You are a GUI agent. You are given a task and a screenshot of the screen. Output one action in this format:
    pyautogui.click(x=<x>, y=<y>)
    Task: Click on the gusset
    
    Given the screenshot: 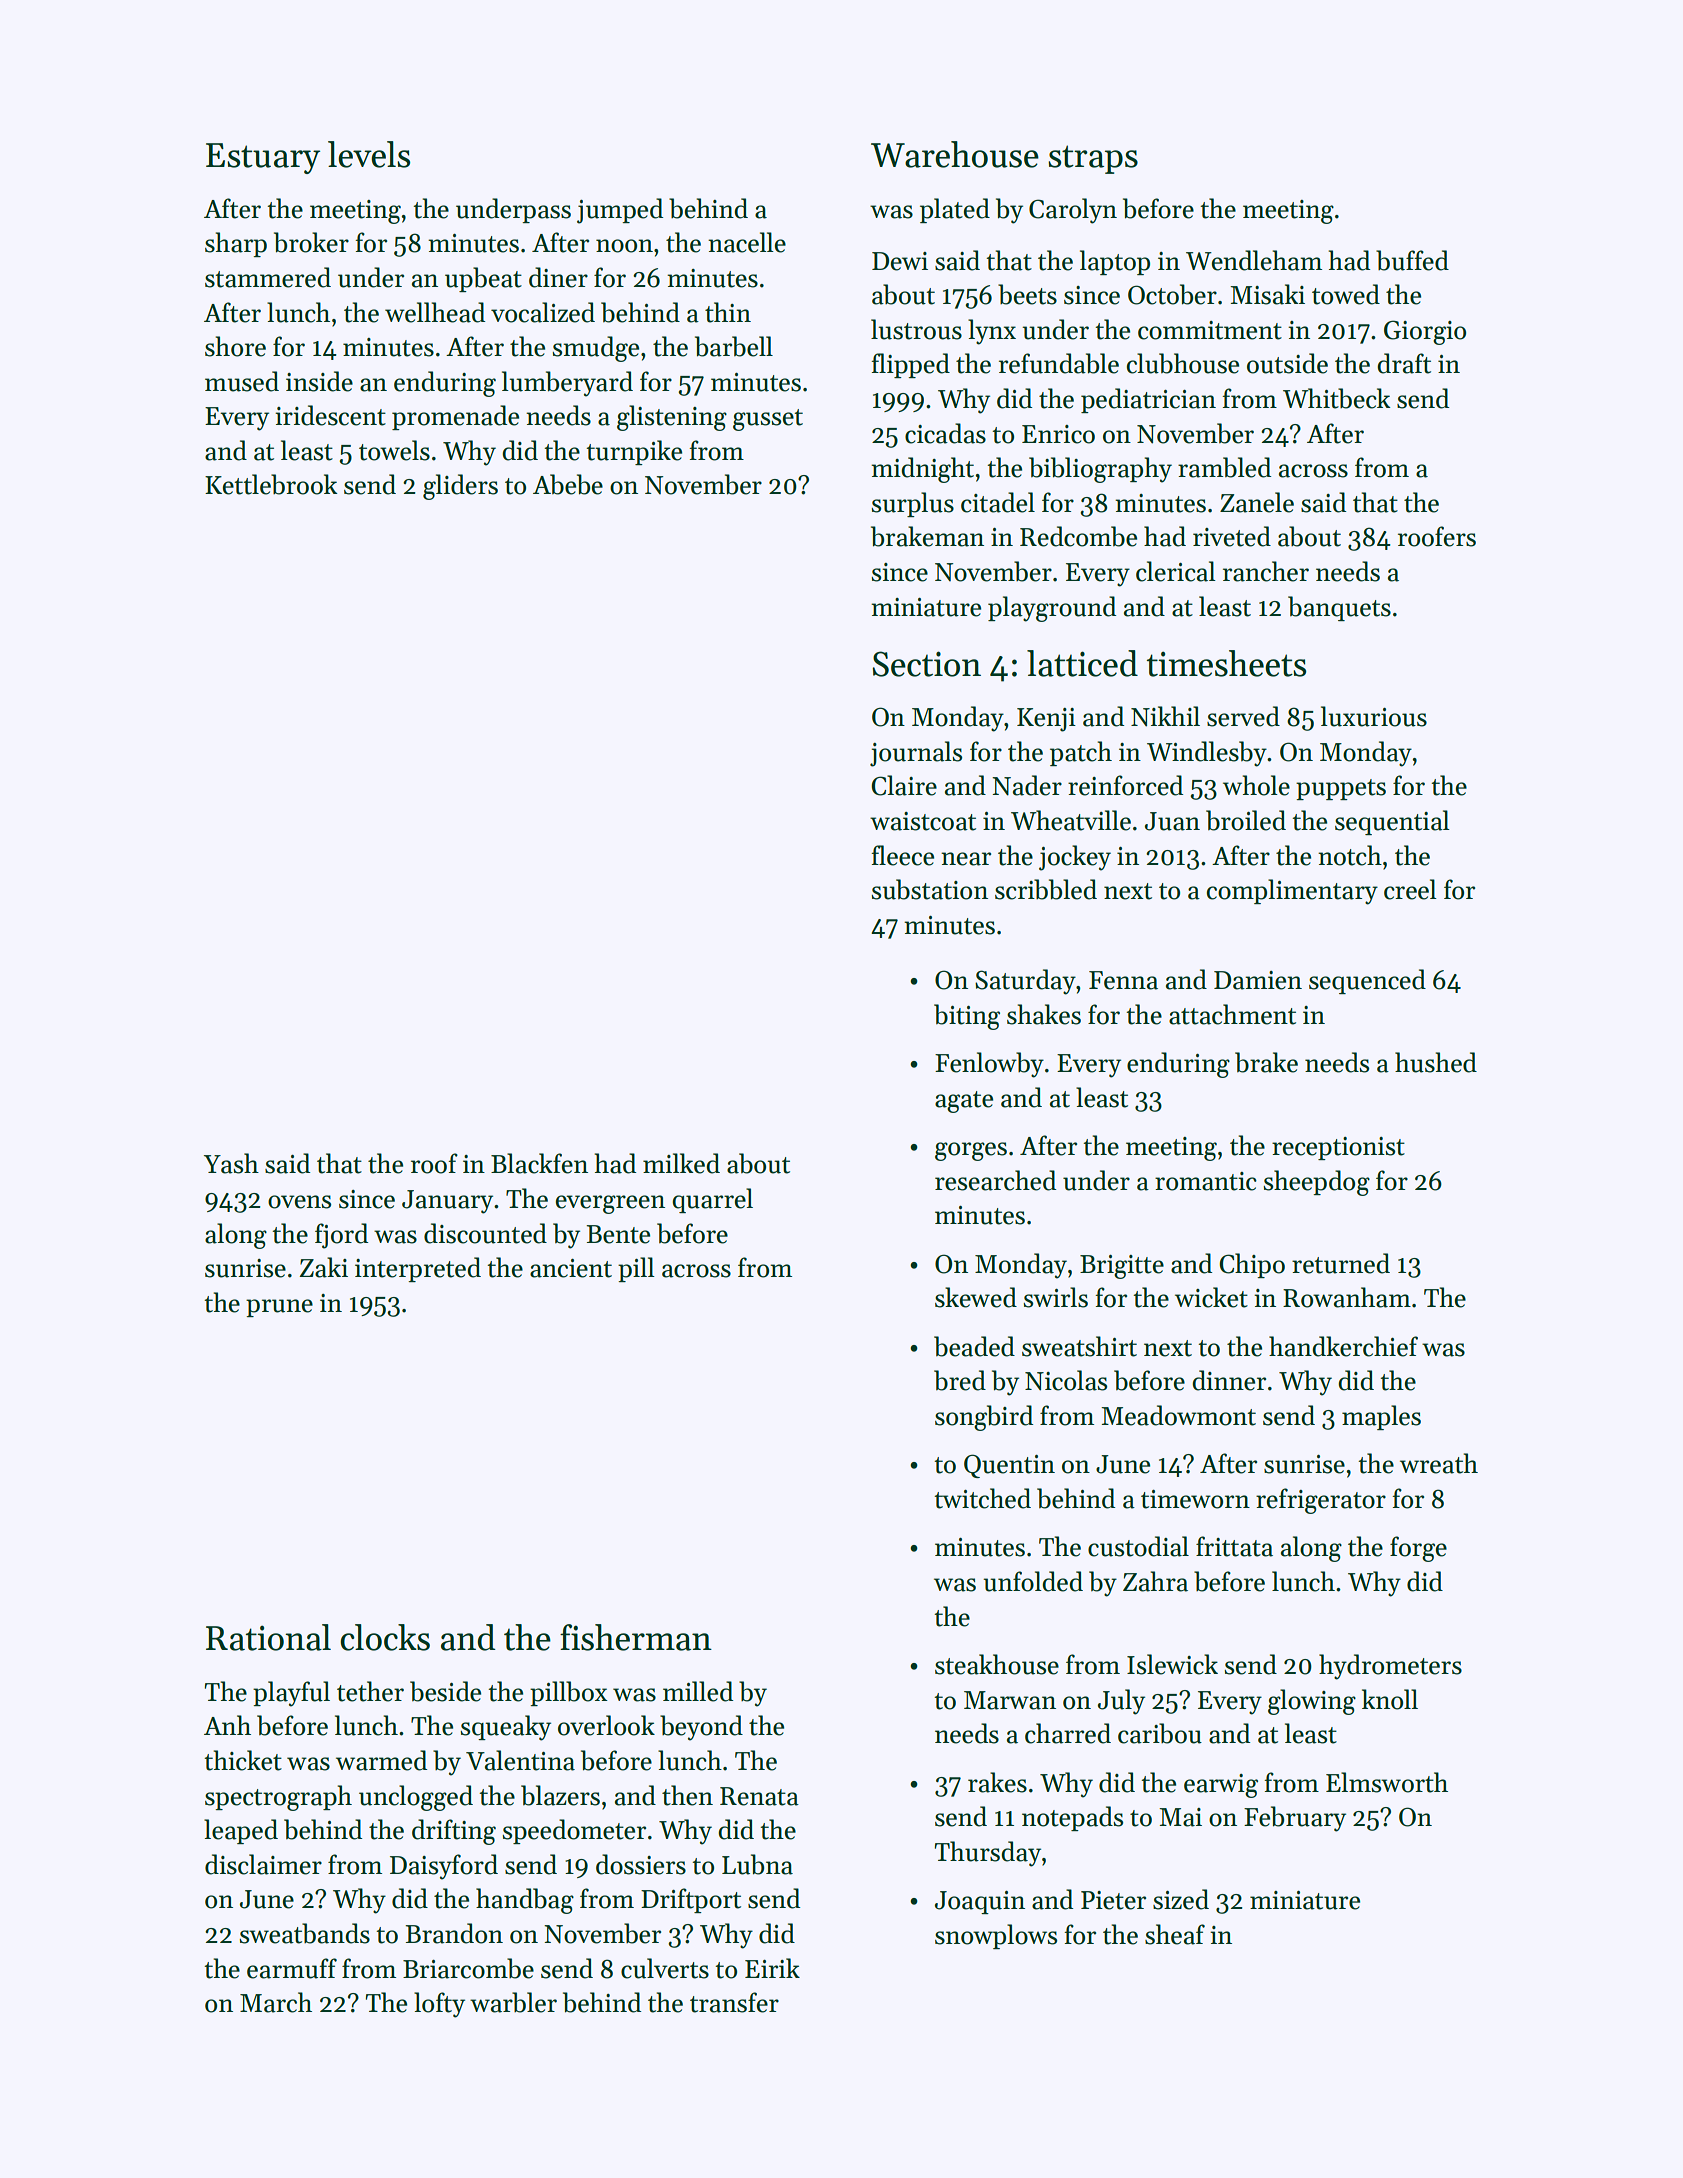 What is the action you would take?
    pyautogui.click(x=768, y=420)
